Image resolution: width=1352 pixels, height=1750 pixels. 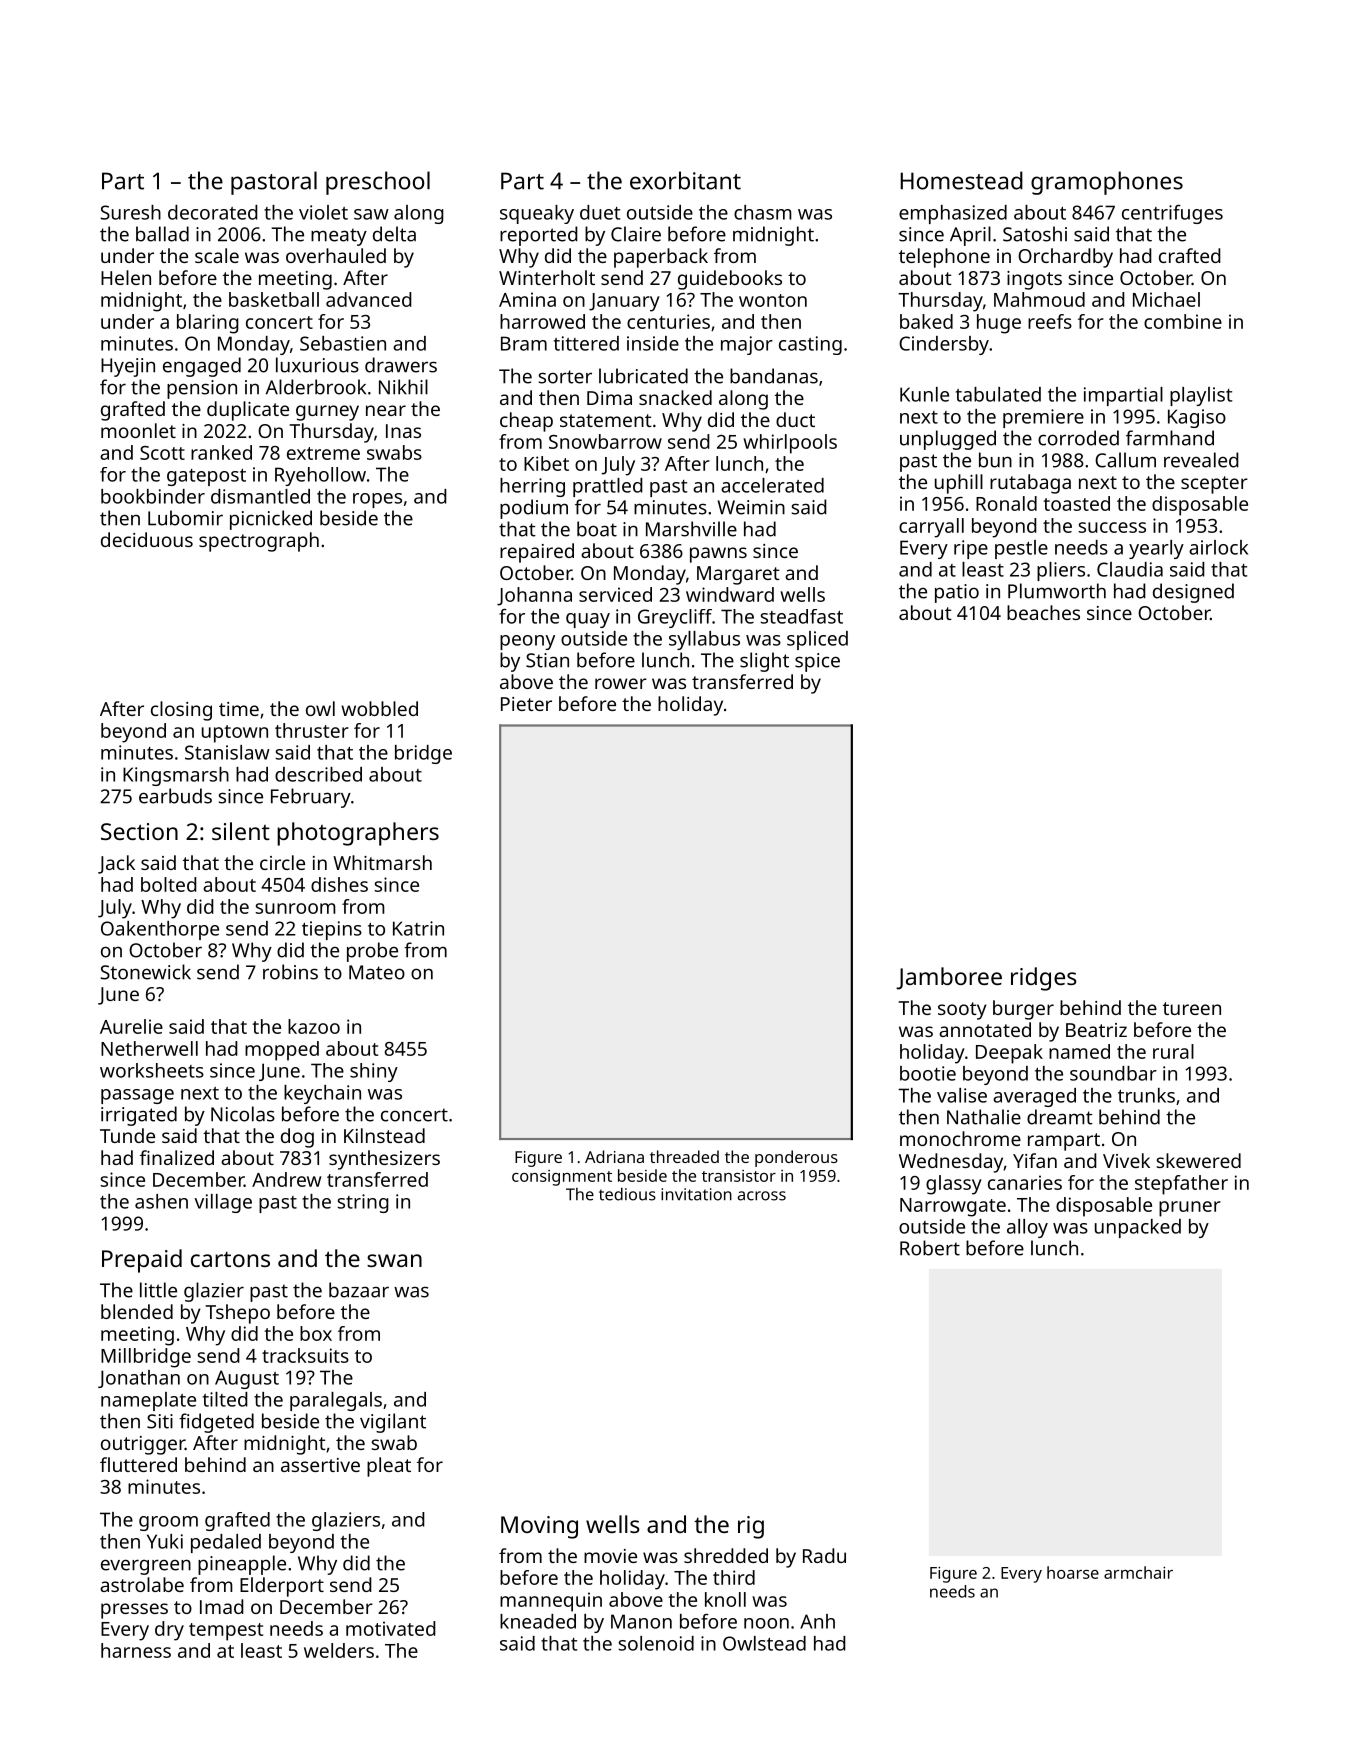 What do you see at coordinates (959, 484) in the image?
I see `uphill` at bounding box center [959, 484].
